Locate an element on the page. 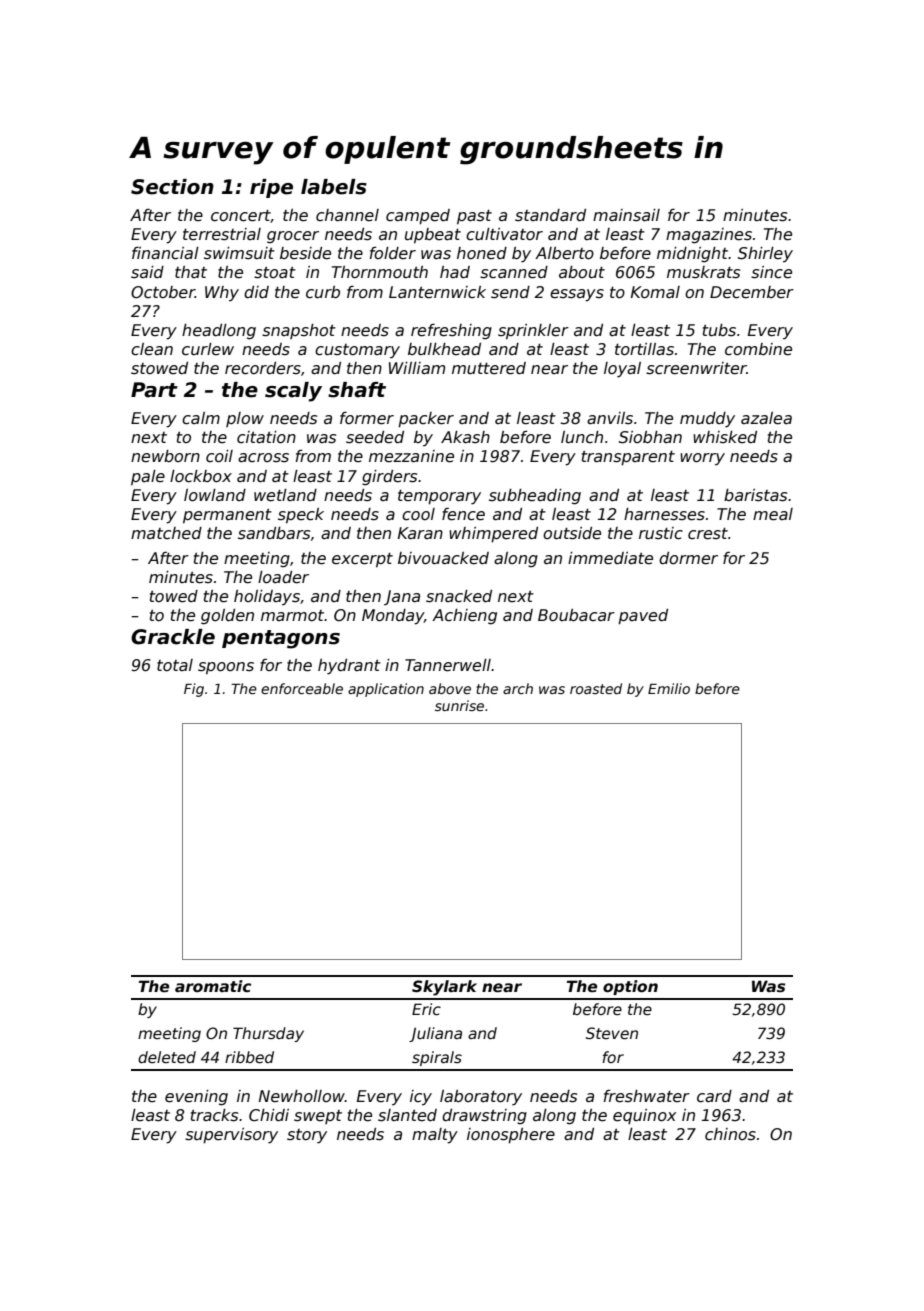 The width and height of the document is (924, 1311). past is located at coordinates (474, 217).
